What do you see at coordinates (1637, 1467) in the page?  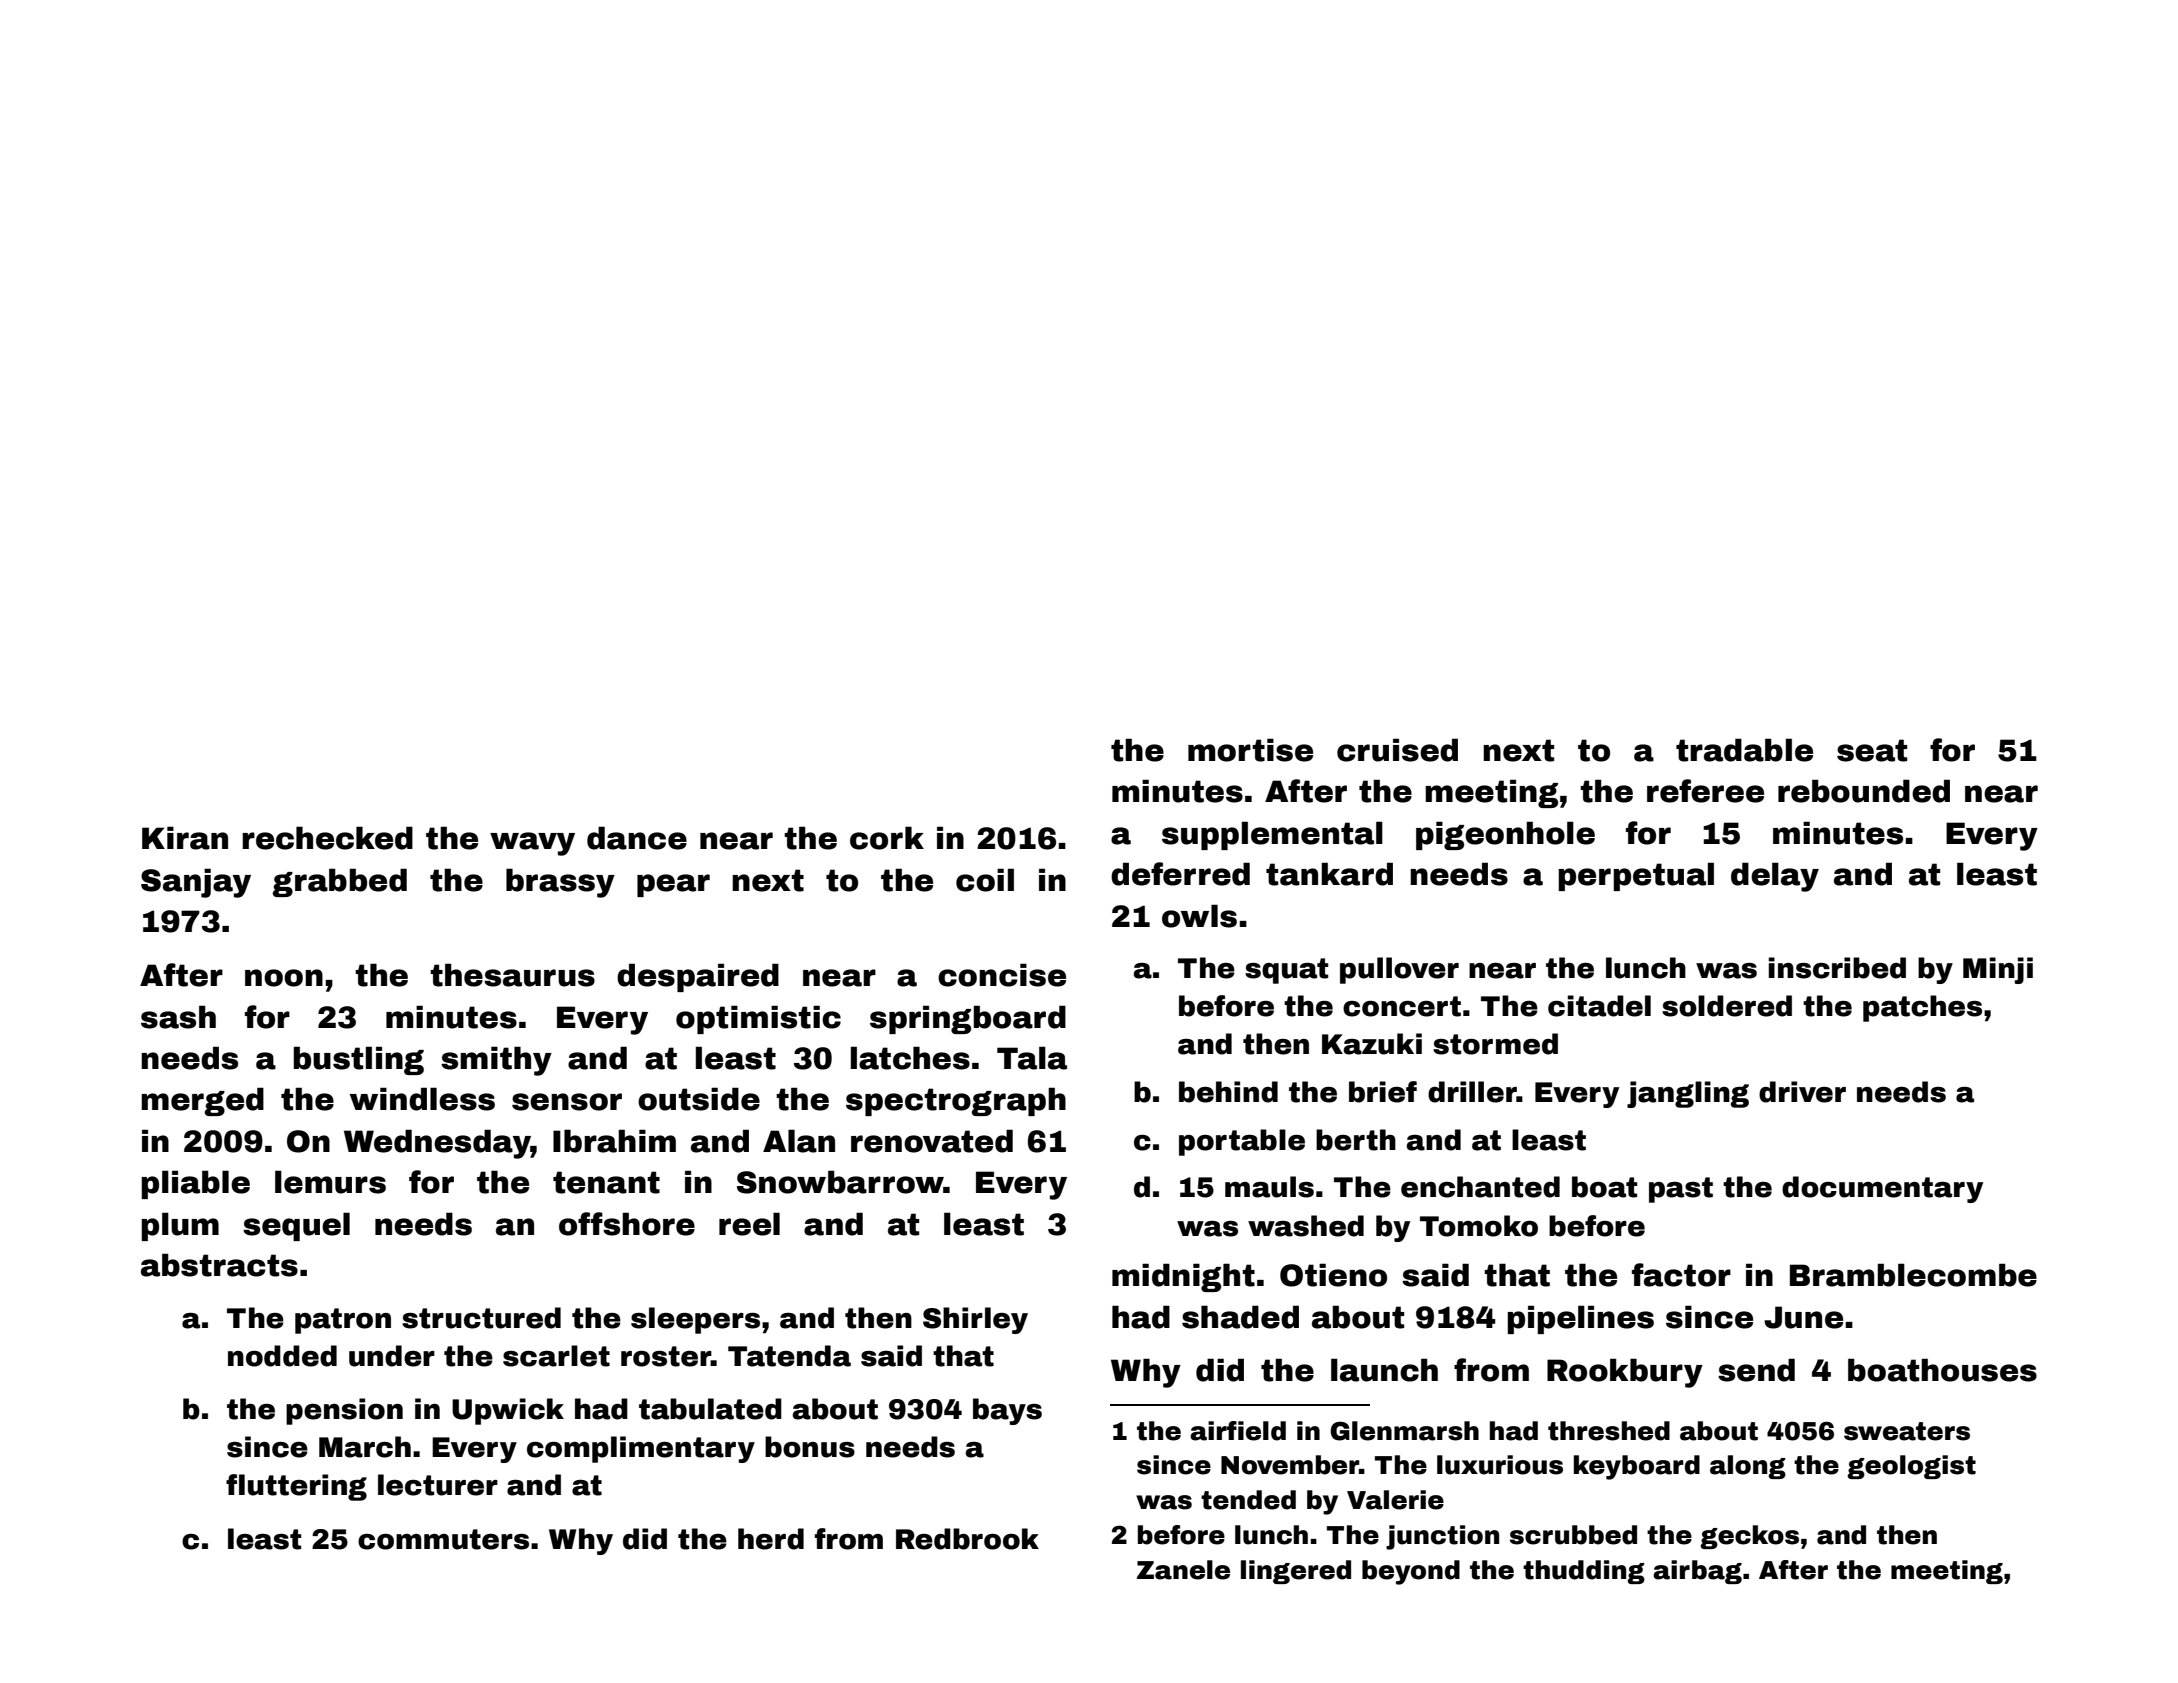 I see `keyboard` at bounding box center [1637, 1467].
